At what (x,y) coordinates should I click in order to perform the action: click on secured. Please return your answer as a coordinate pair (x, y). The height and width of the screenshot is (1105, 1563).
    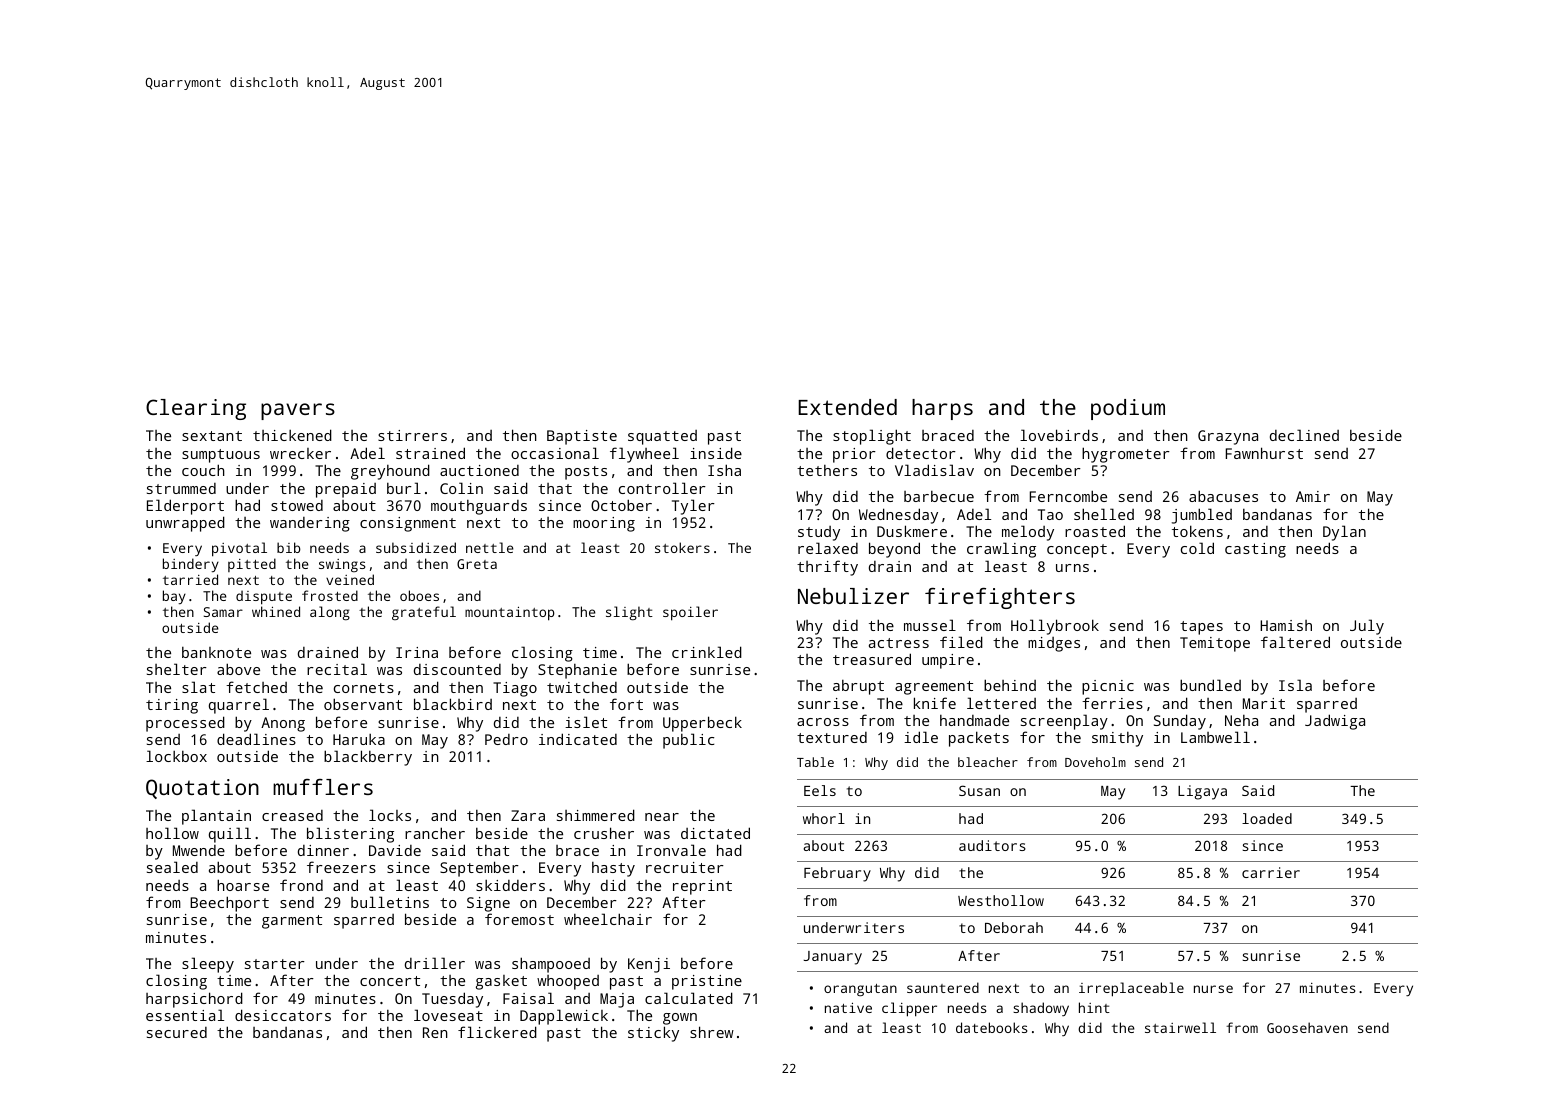
    Looking at the image, I should click on (177, 1032).
